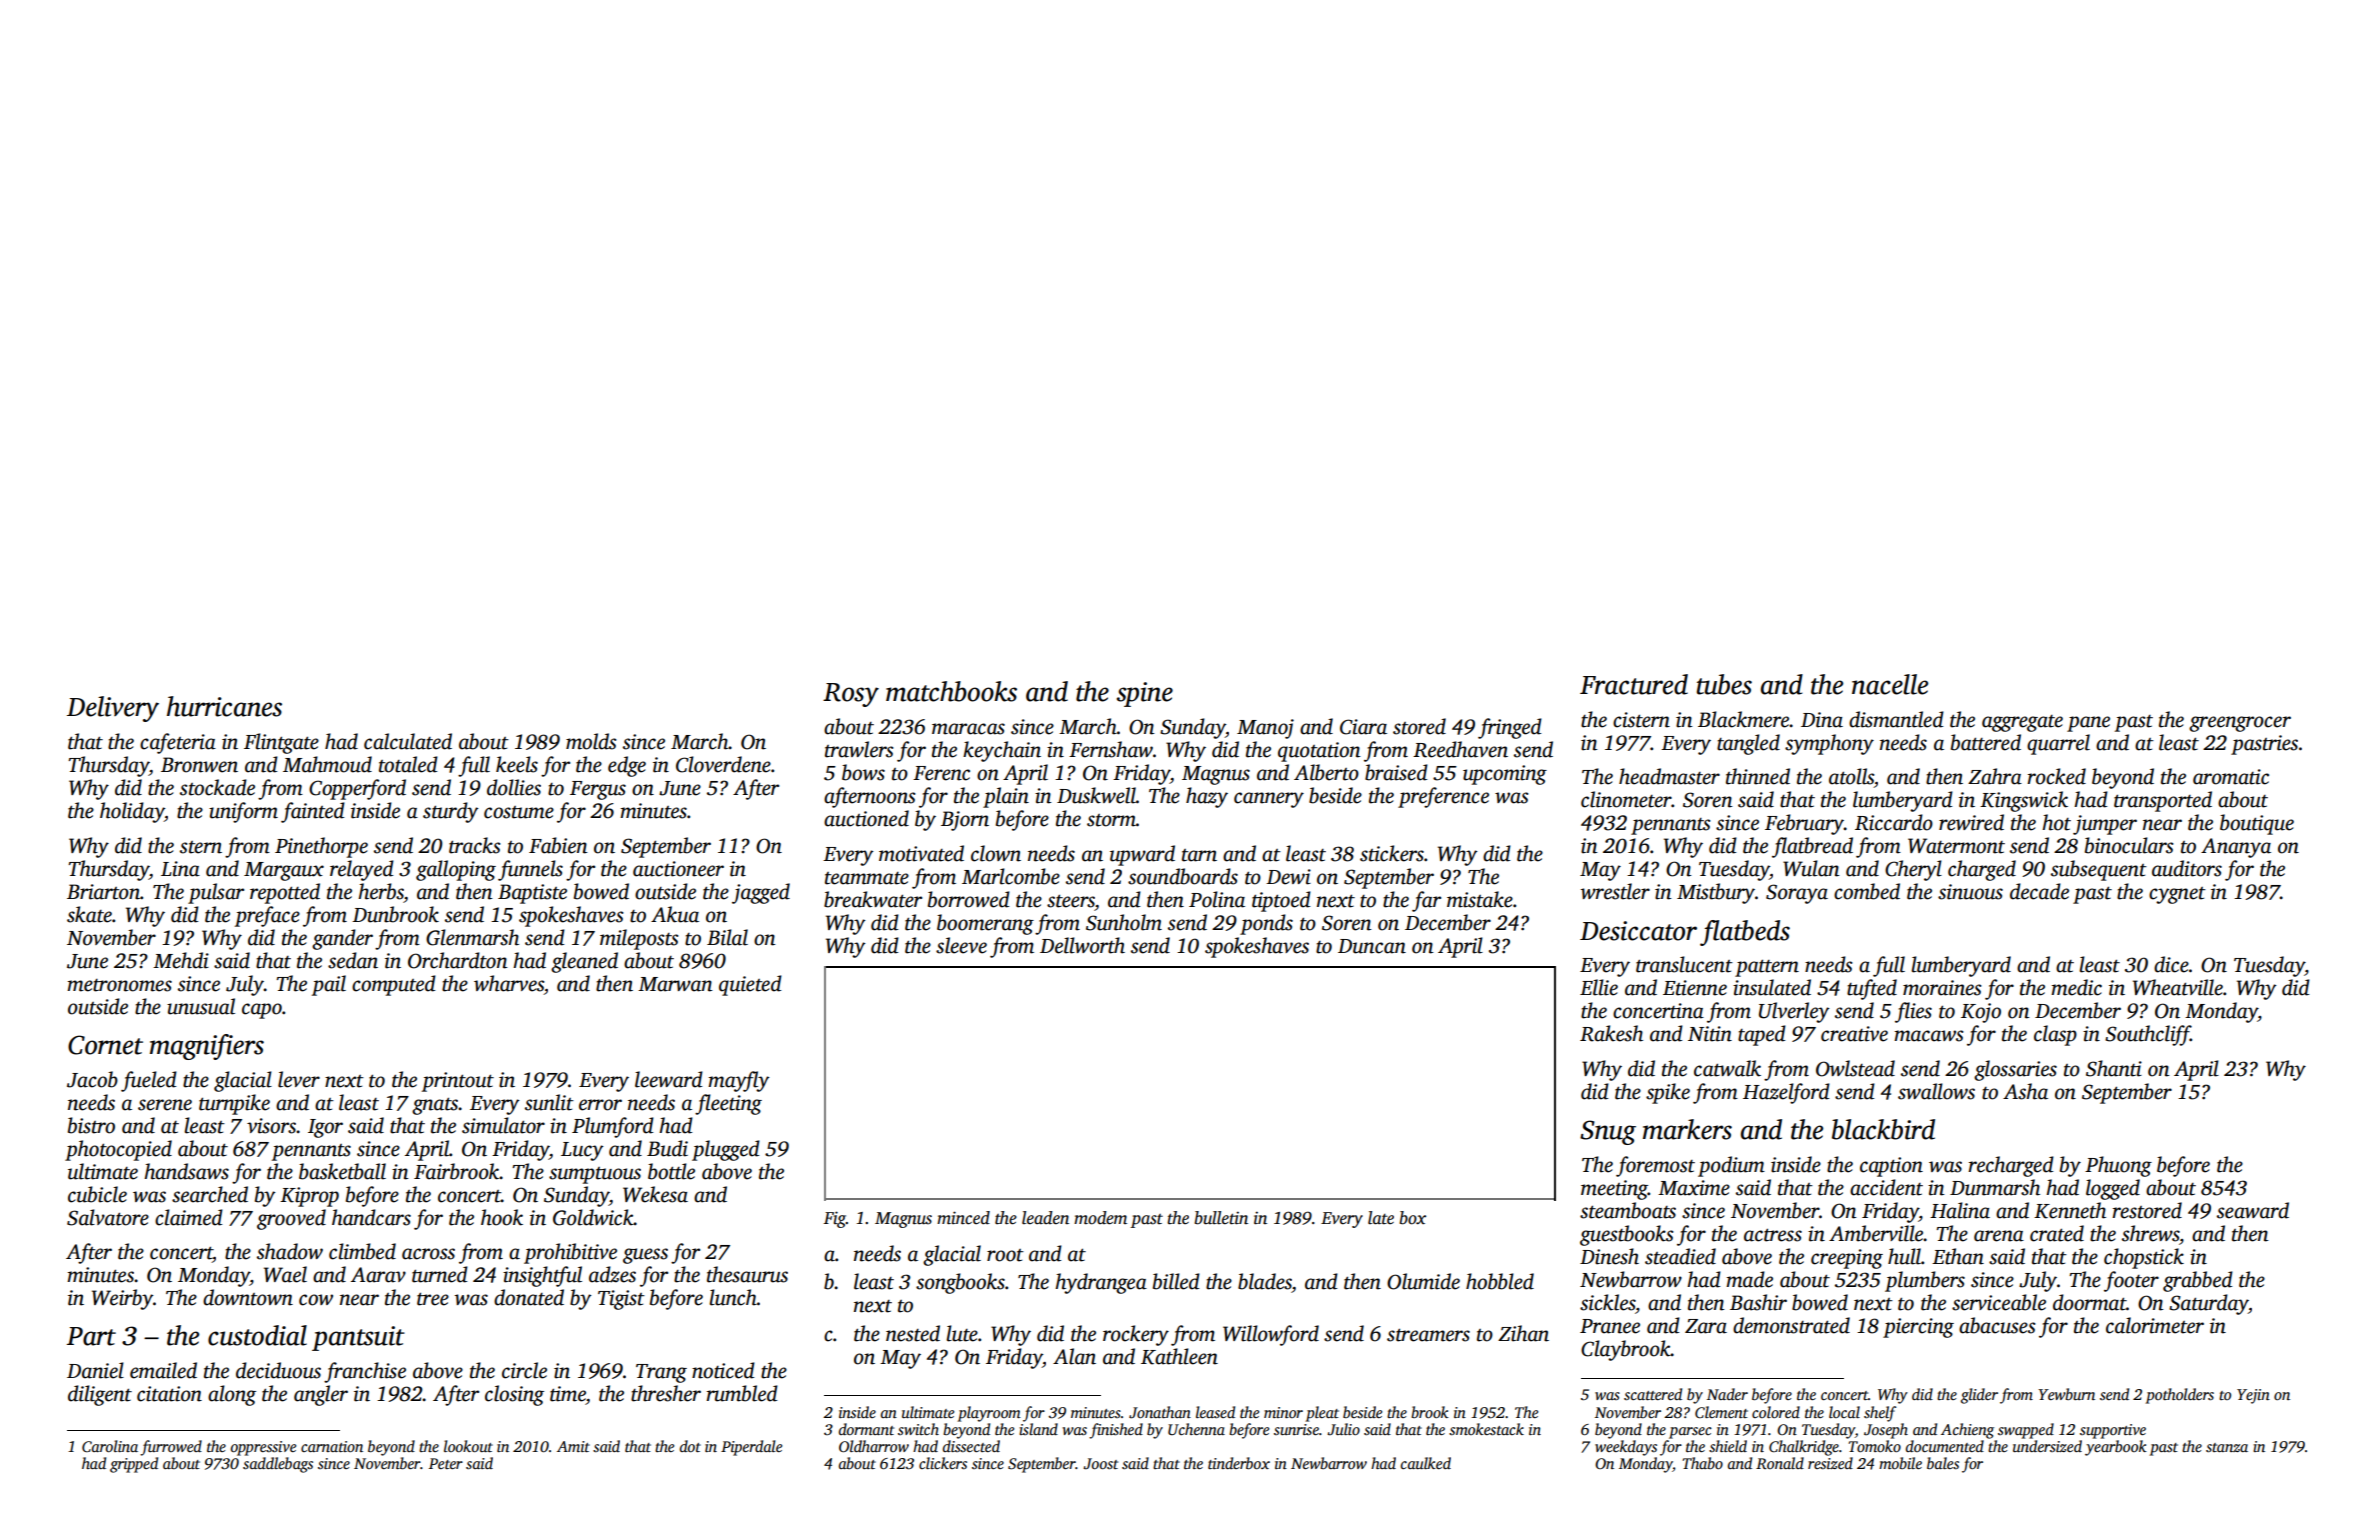  I want to click on Marlcombe, so click(1011, 876).
